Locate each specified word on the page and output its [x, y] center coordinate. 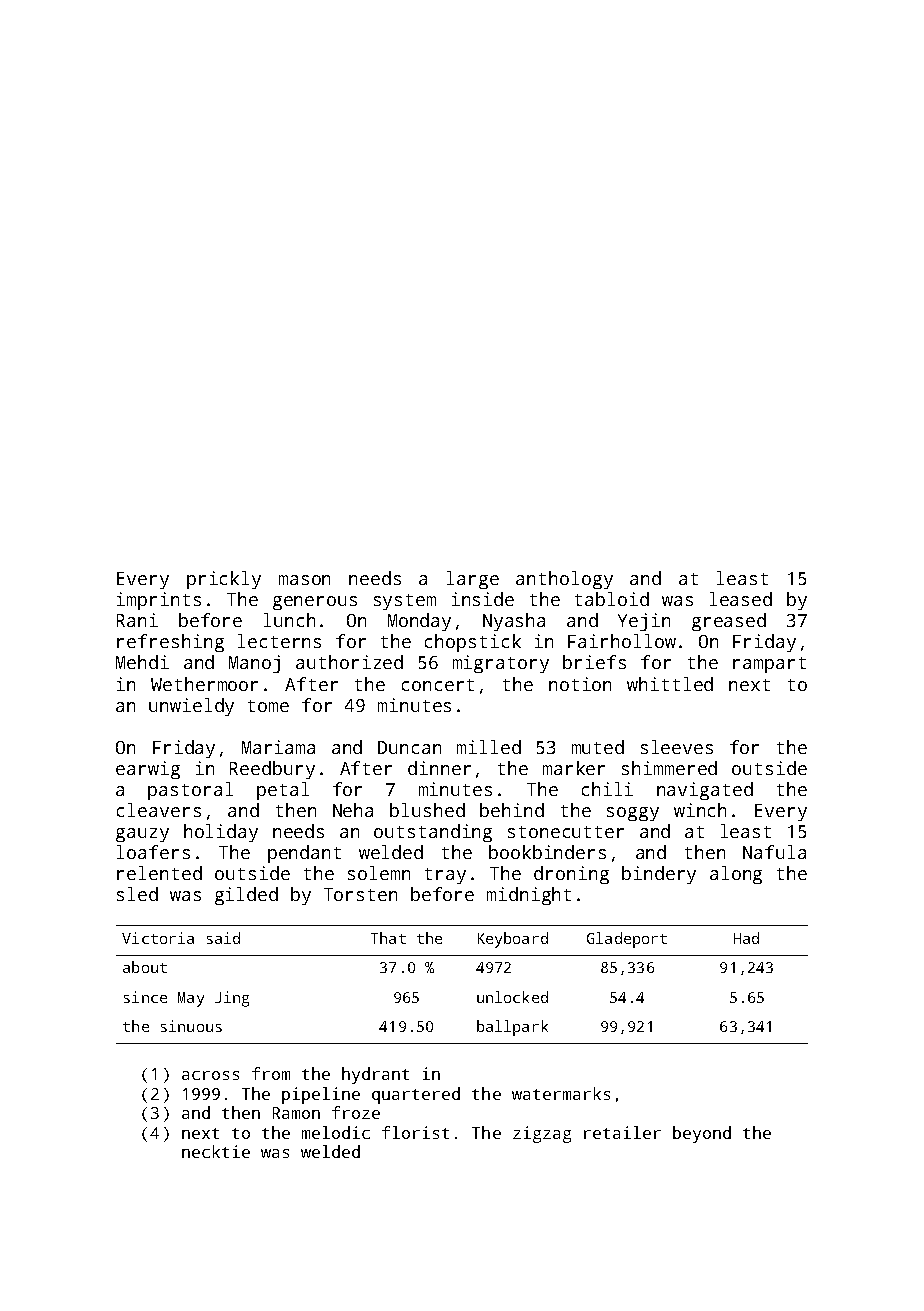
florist [415, 1132]
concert [438, 685]
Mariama [278, 747]
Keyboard [513, 940]
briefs [594, 662]
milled [489, 747]
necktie [216, 1151]
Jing [232, 999]
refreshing [170, 643]
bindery [659, 875]
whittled [670, 684]
